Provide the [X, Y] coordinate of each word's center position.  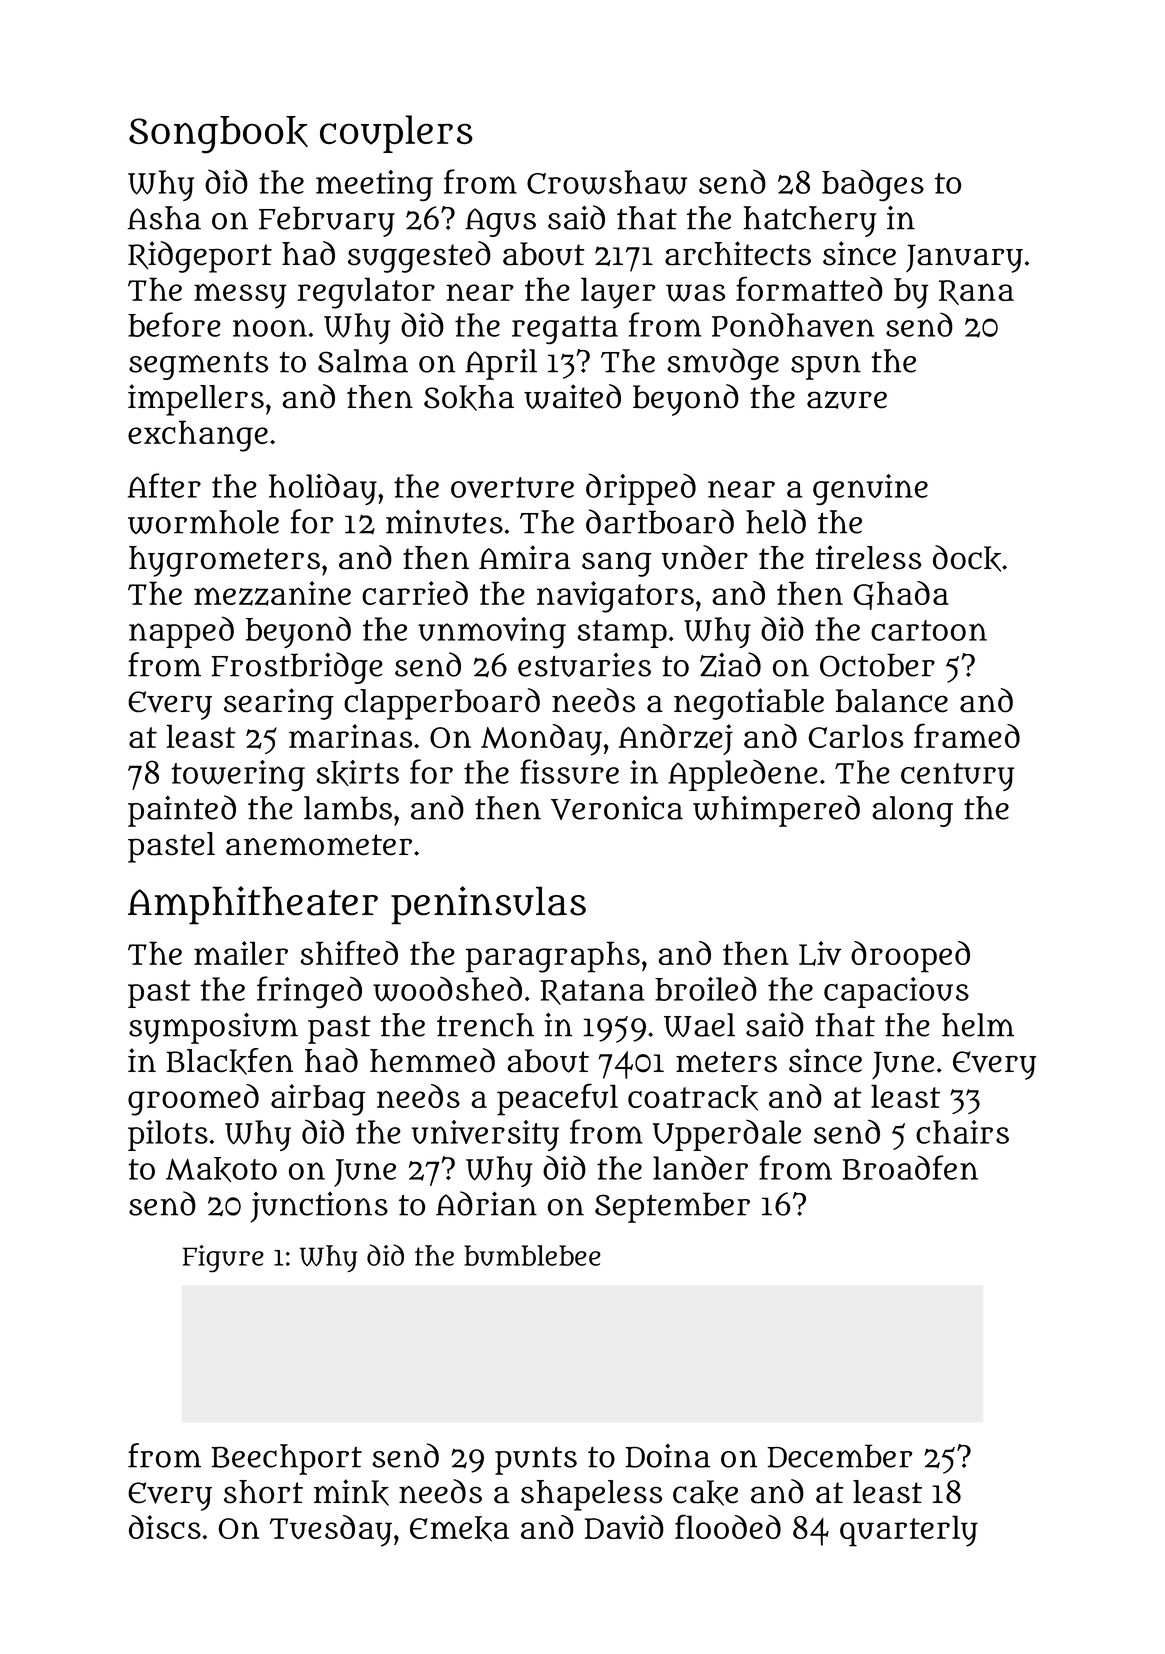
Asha [164, 218]
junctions [319, 1207]
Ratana [593, 992]
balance [892, 701]
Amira [524, 557]
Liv [820, 953]
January [964, 258]
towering [238, 775]
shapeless [591, 1495]
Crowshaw [607, 182]
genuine [870, 489]
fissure [569, 771]
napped [181, 632]
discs [165, 1527]
